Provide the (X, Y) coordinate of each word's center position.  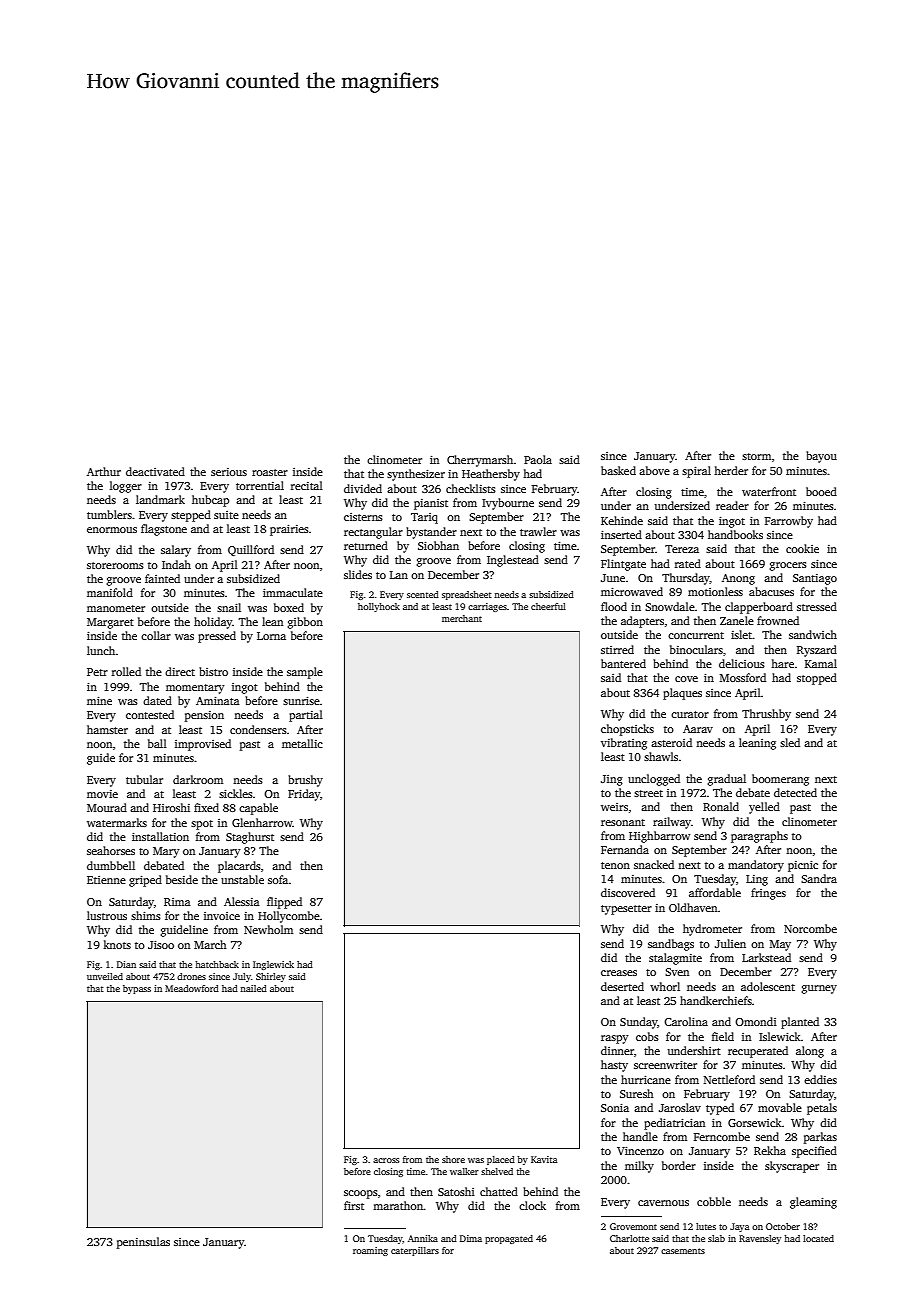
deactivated (155, 471)
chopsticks (627, 730)
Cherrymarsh (480, 461)
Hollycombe (289, 917)
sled (790, 742)
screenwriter (665, 1064)
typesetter (626, 910)
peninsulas (143, 1243)
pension (204, 716)
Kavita (544, 1159)
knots (117, 944)
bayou (821, 457)
